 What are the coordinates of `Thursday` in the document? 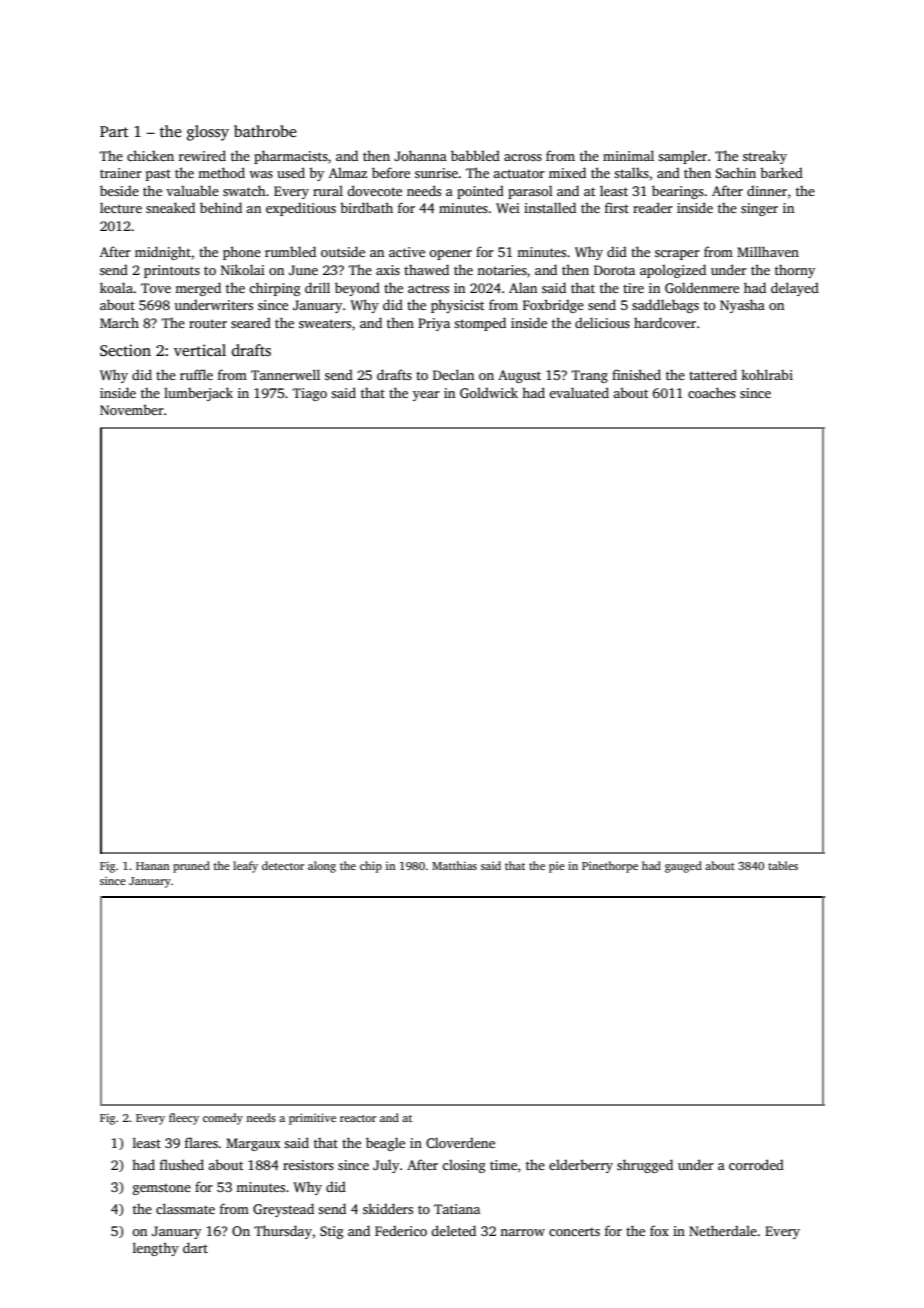 It's located at (283, 1232).
